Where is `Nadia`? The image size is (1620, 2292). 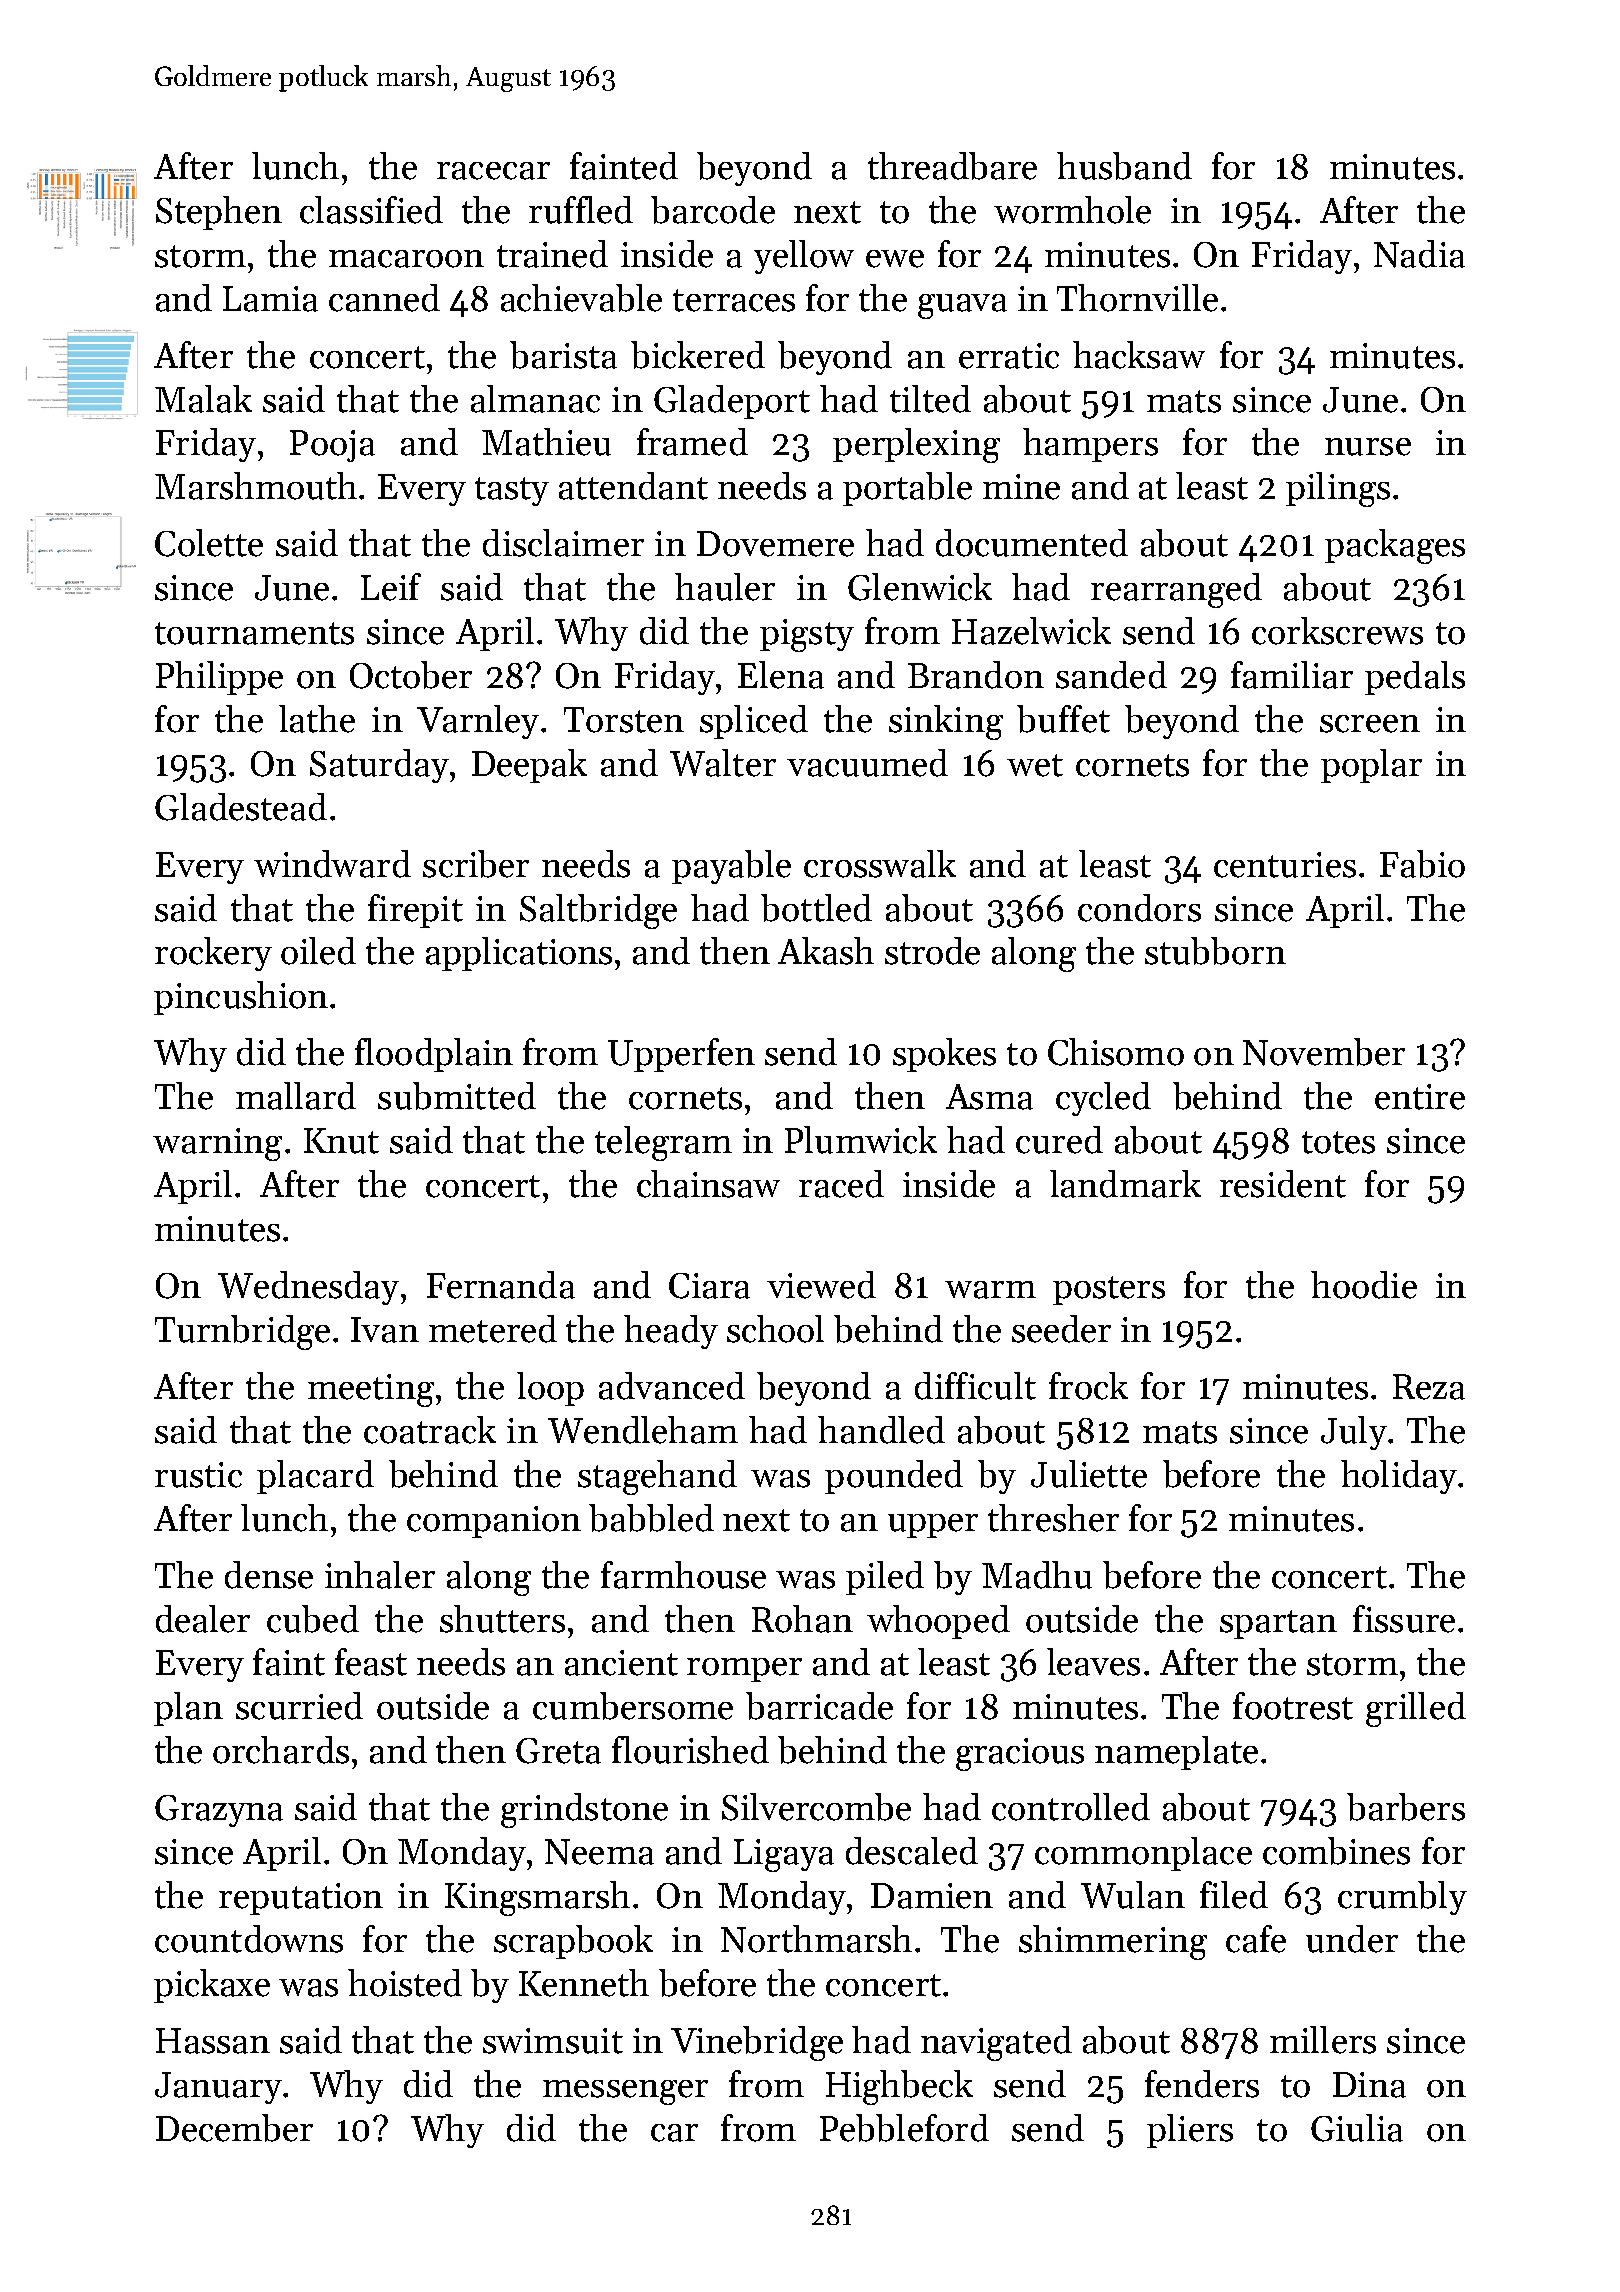 Nadia is located at coordinates (1419, 254).
